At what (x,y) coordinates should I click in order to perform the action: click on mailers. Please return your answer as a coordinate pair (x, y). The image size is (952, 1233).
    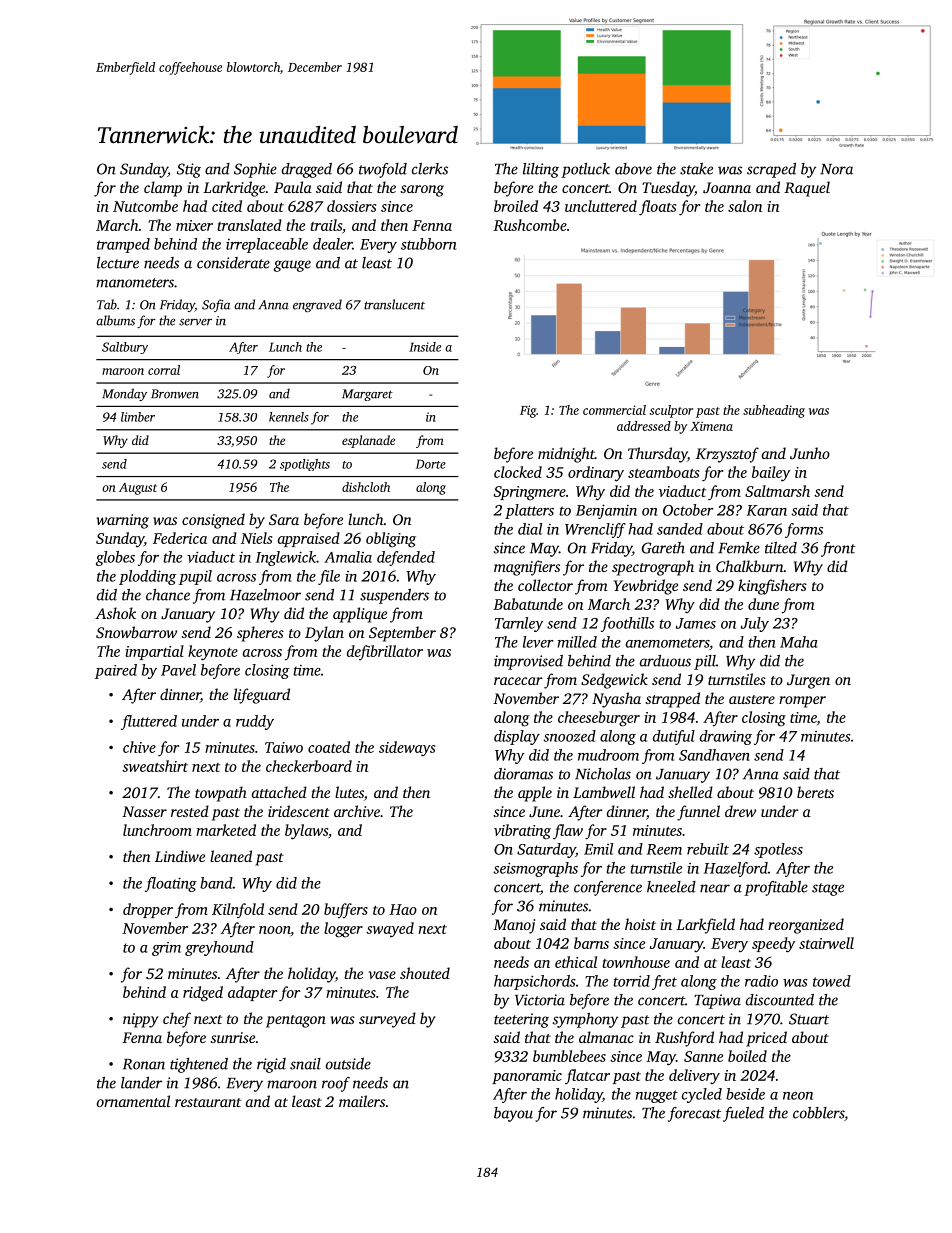
    Looking at the image, I should click on (362, 1101).
